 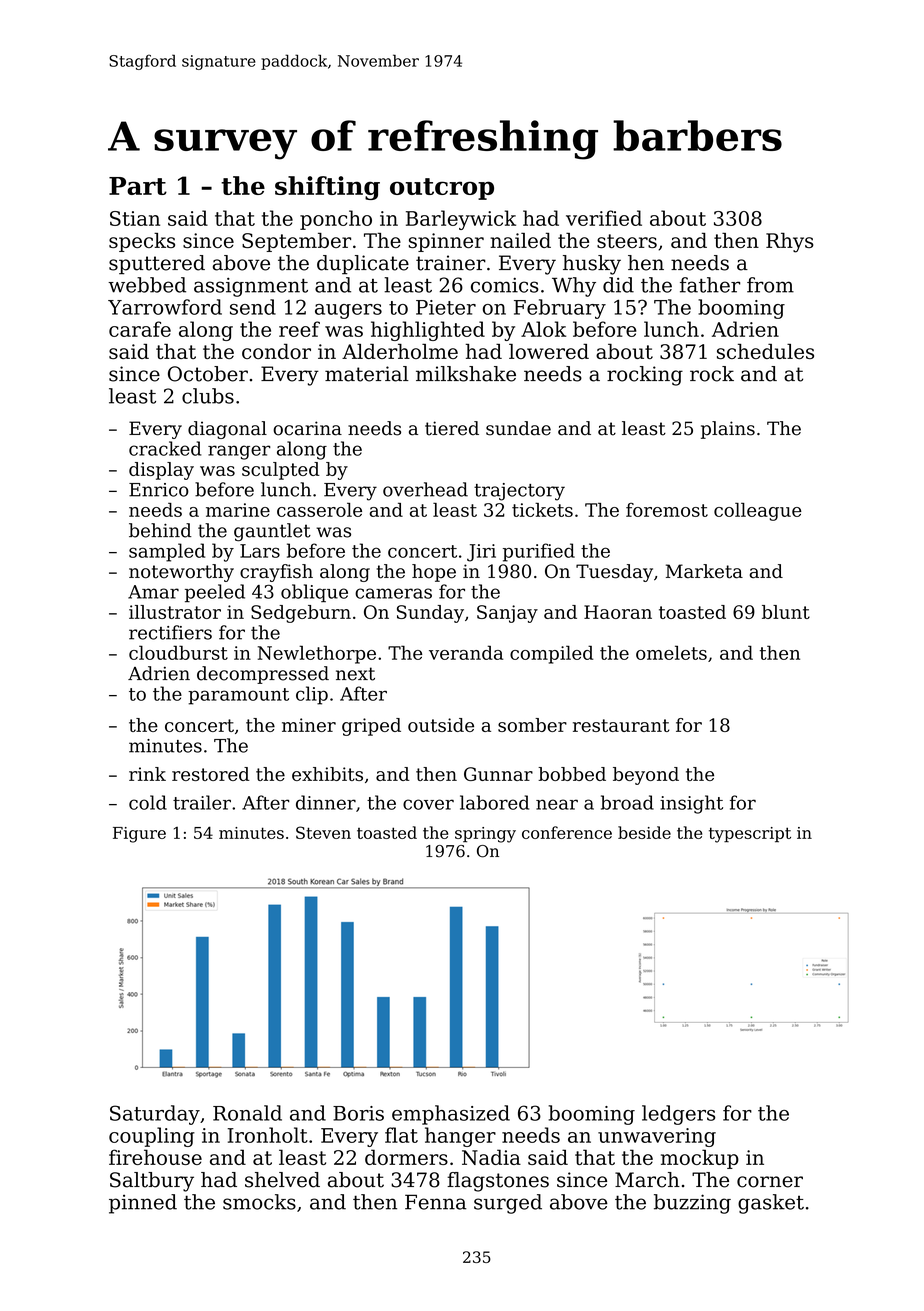 What do you see at coordinates (667, 510) in the screenshot?
I see `foremost` at bounding box center [667, 510].
